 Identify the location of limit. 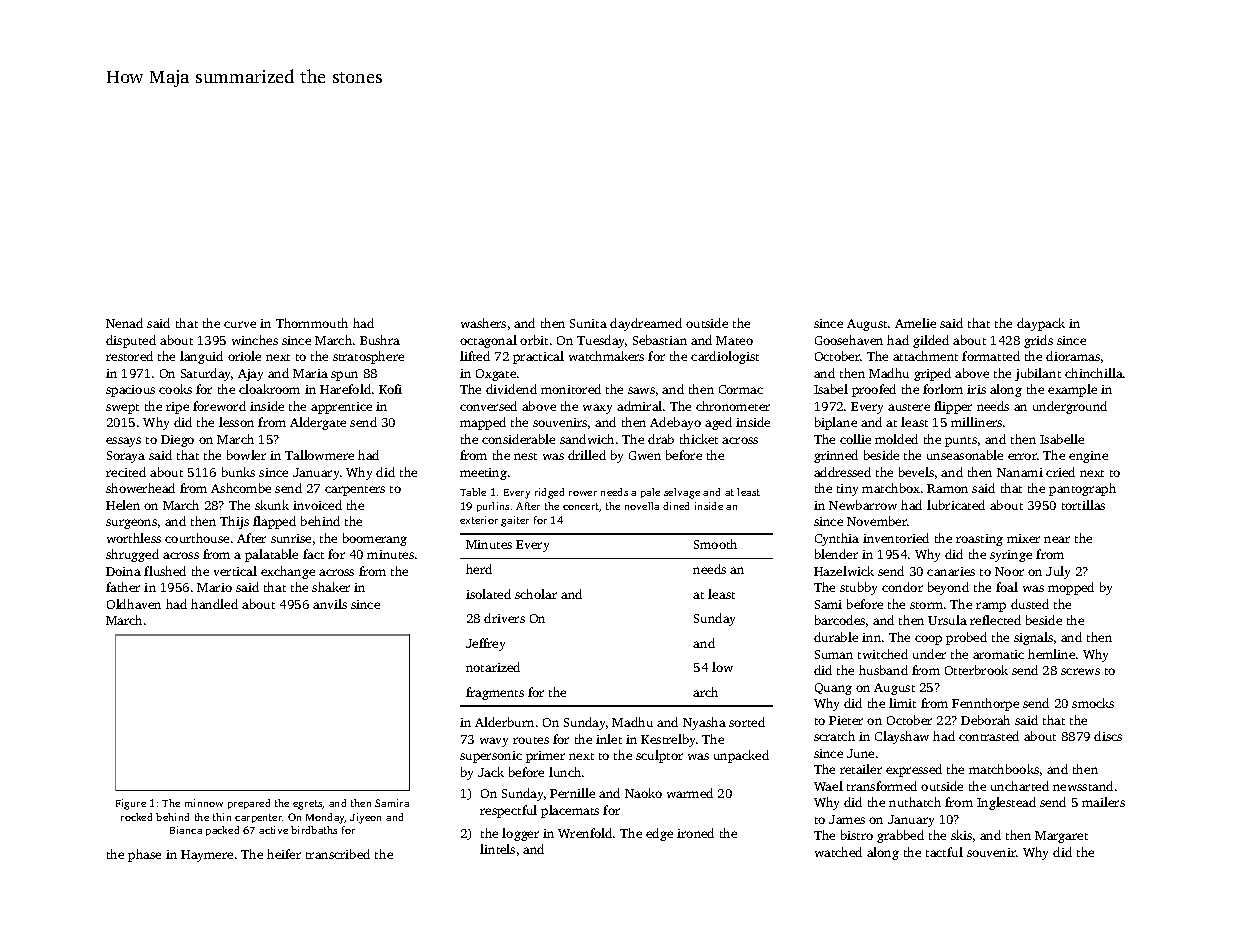
(902, 703).
